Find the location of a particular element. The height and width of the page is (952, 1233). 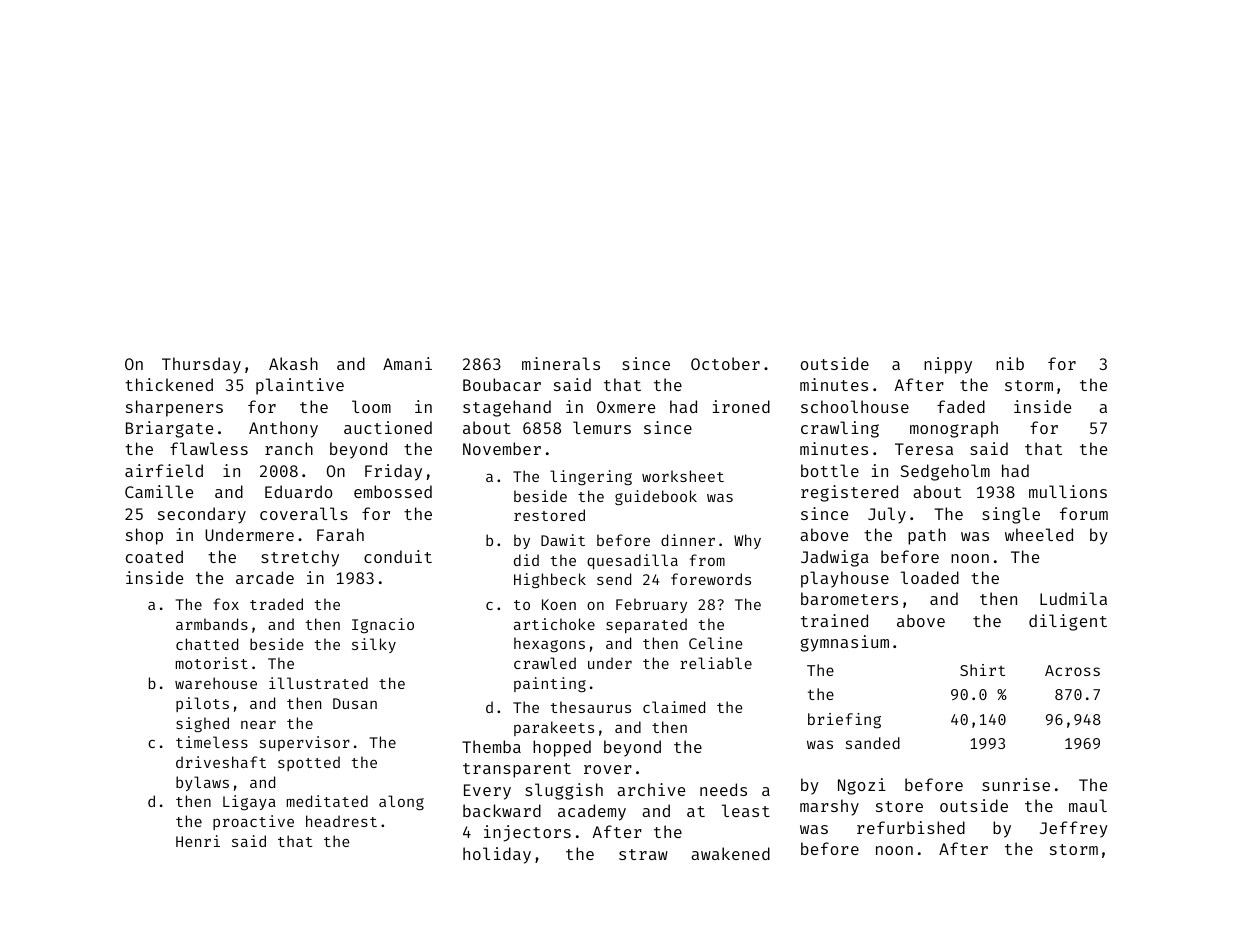

awakened is located at coordinates (730, 853).
